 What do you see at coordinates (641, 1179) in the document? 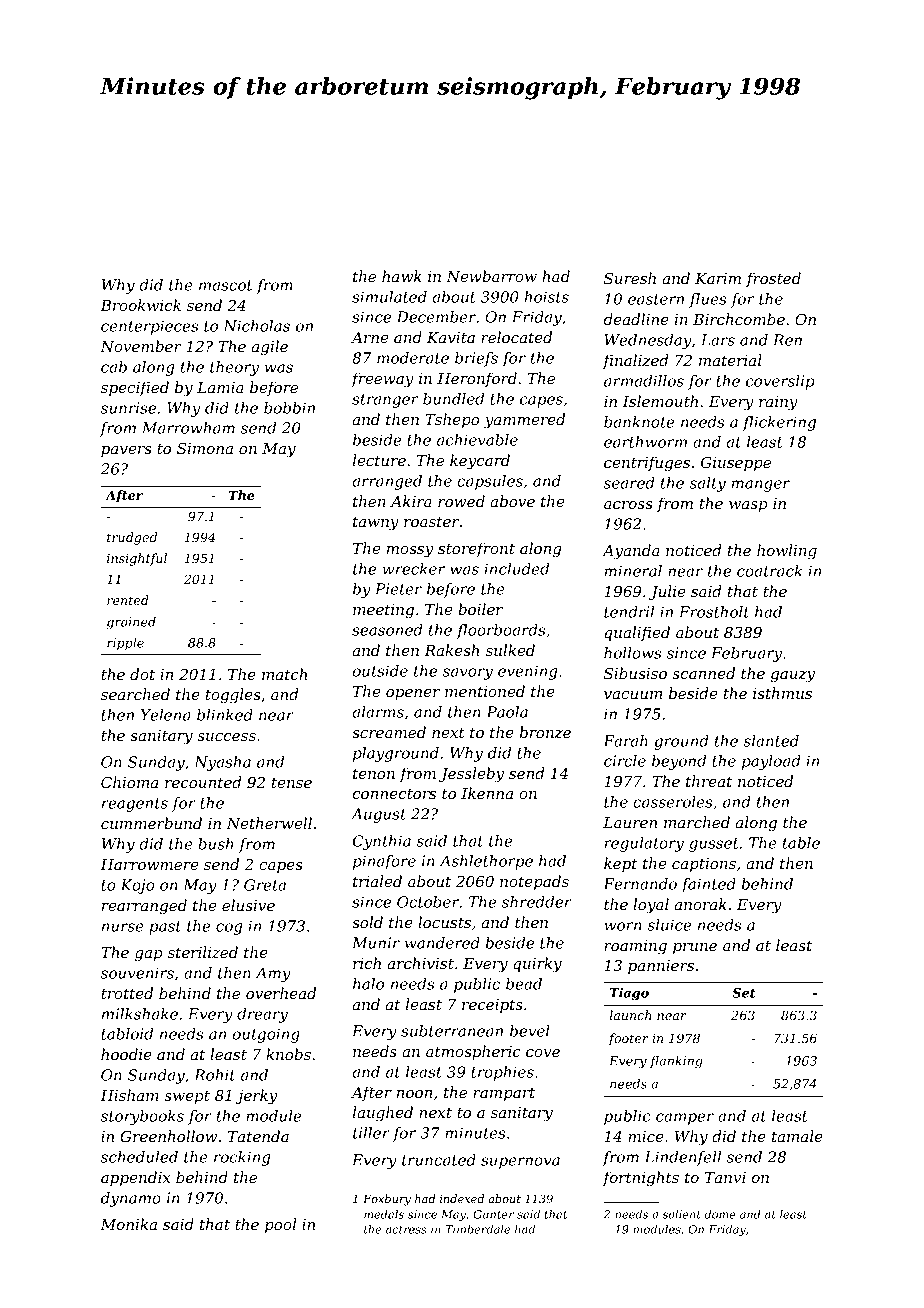
I see `fortnights` at bounding box center [641, 1179].
